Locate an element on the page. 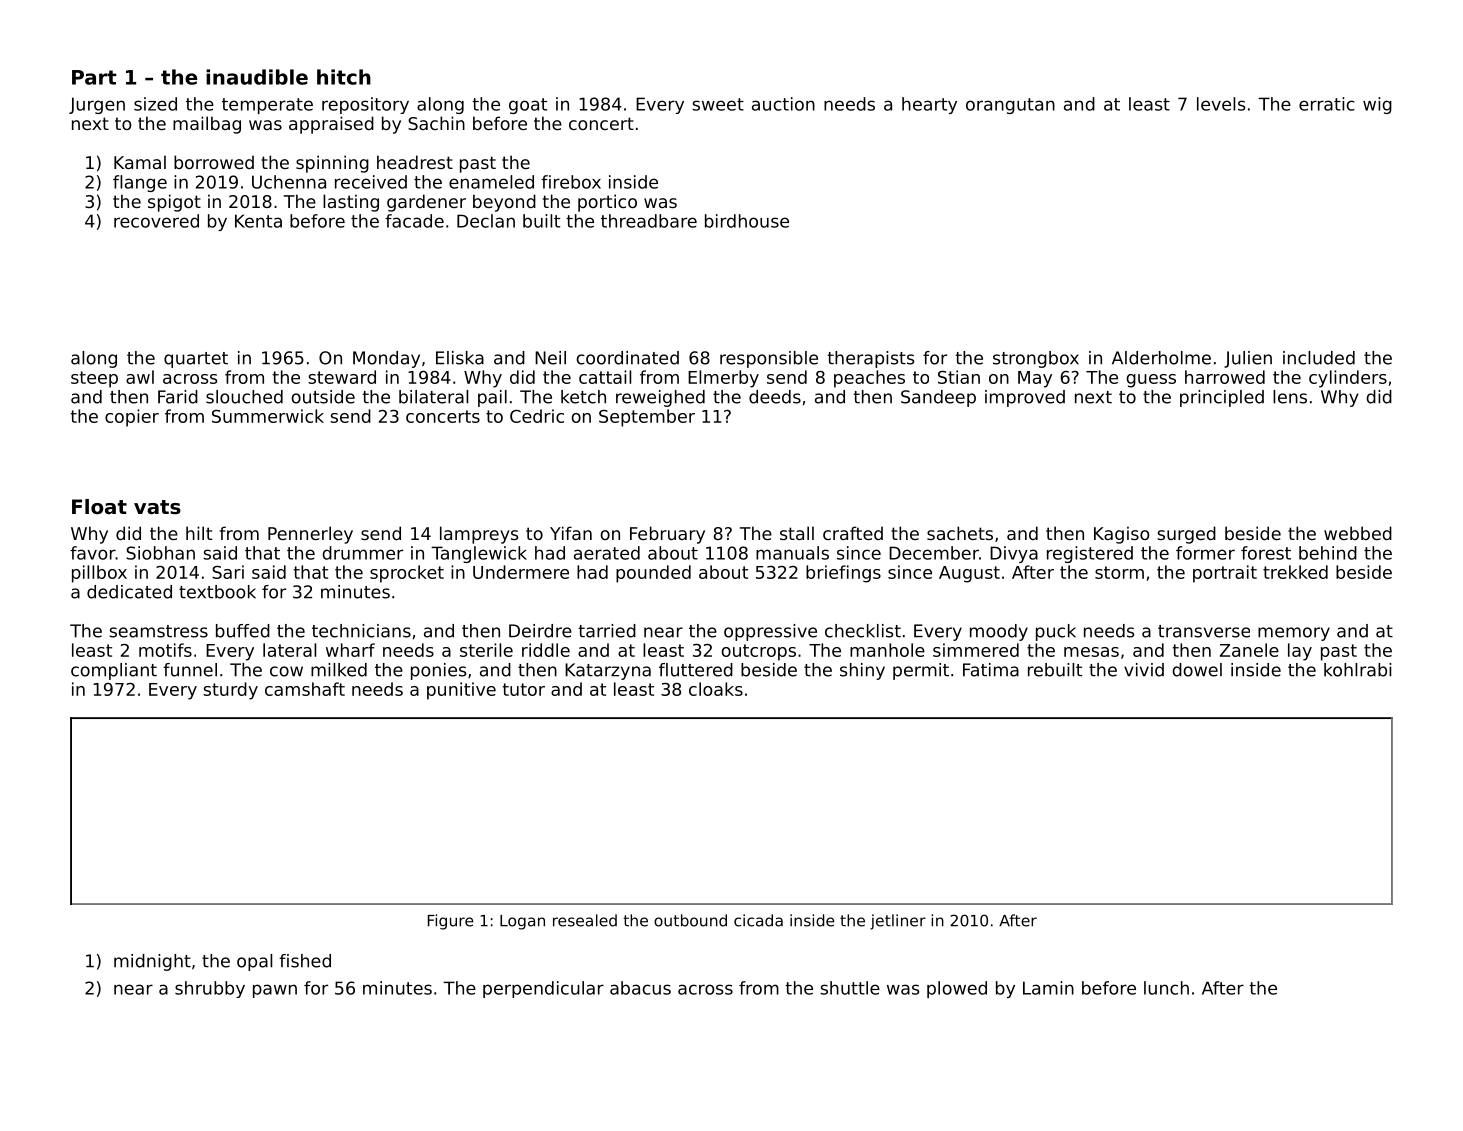 This page has width=1463, height=1131. kohlrabi is located at coordinates (1357, 670).
